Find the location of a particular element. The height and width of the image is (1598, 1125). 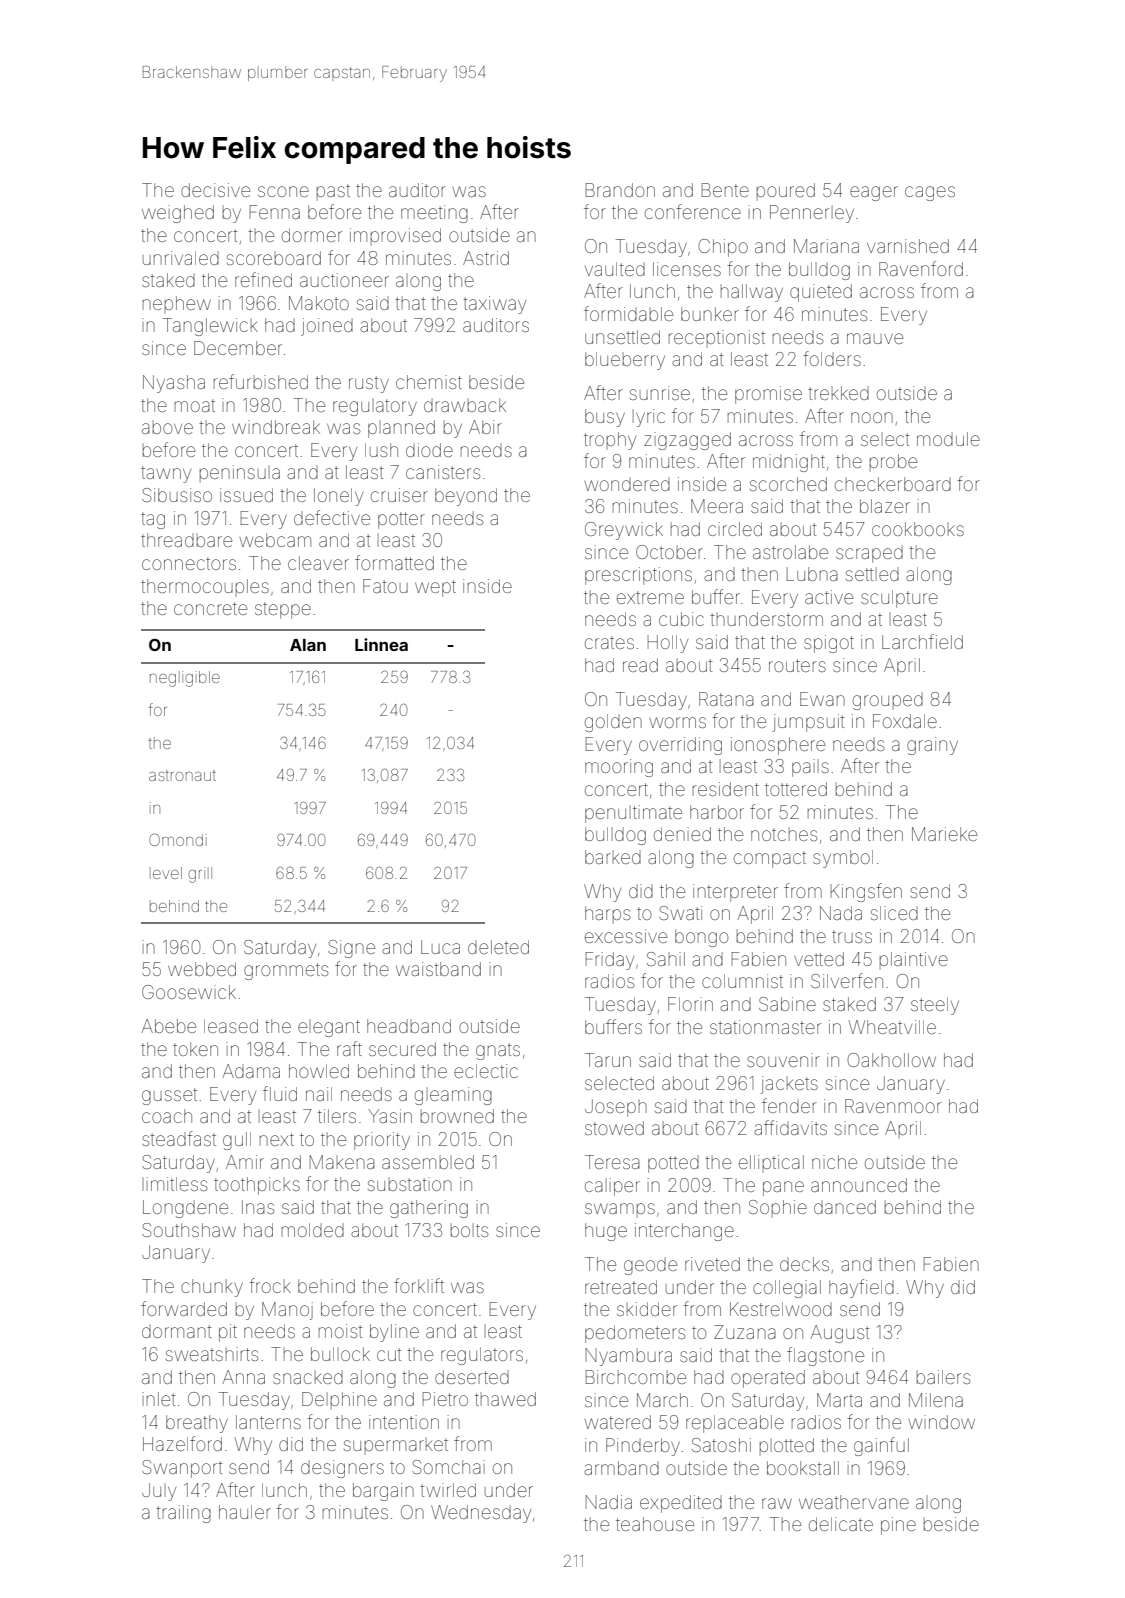

Makena is located at coordinates (342, 1162).
